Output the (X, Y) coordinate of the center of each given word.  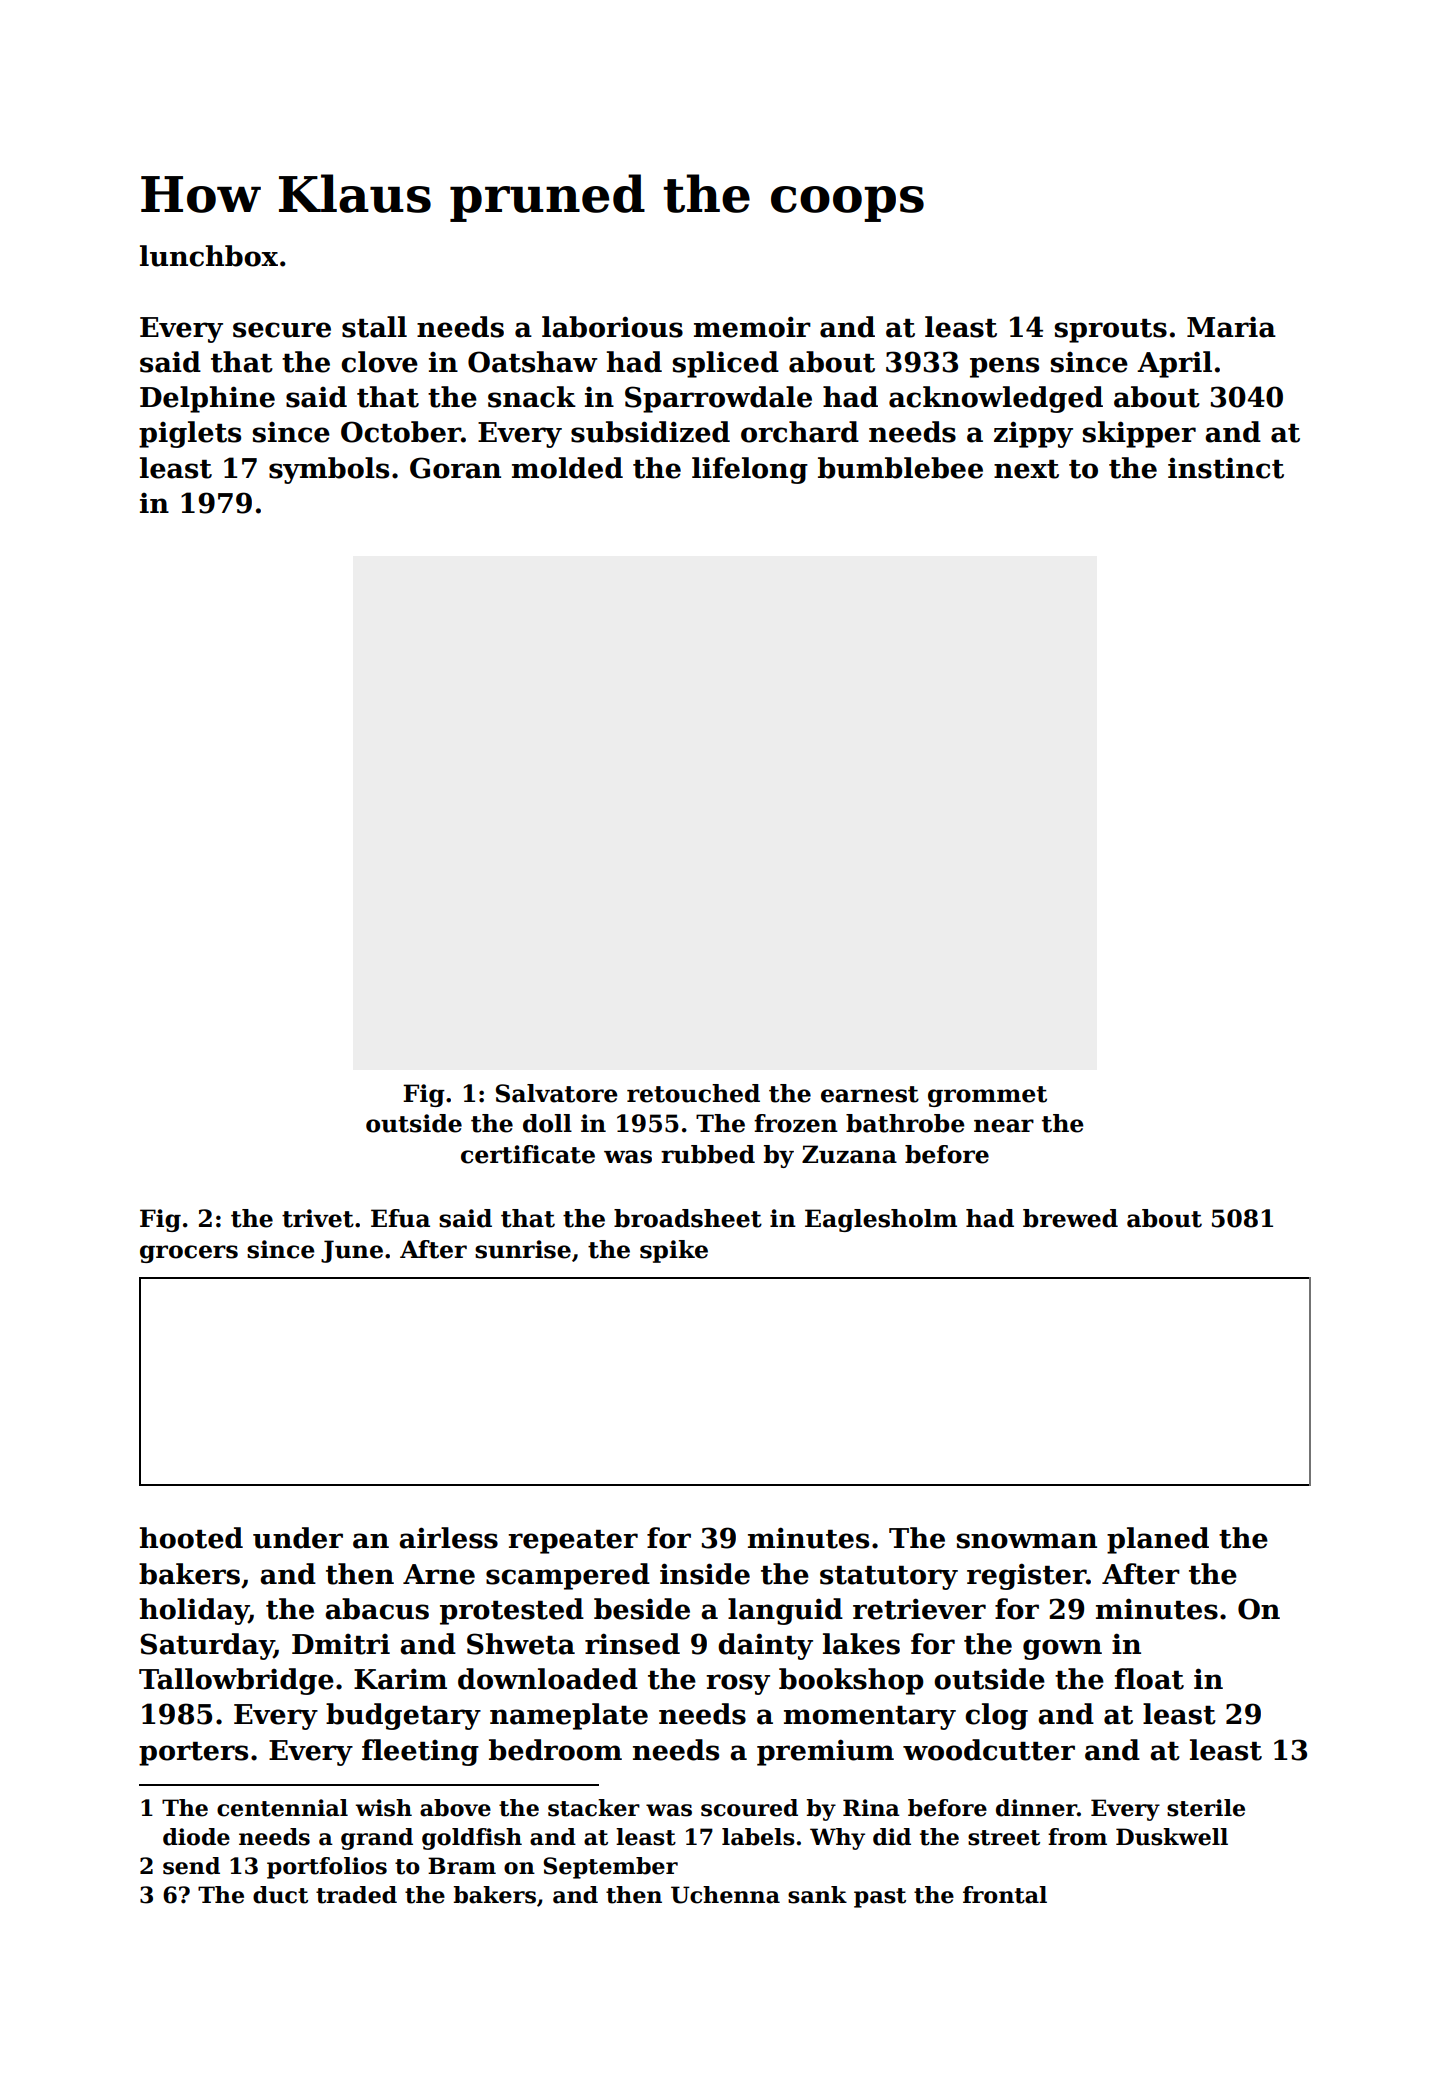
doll (547, 1123)
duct (280, 1895)
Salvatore (557, 1093)
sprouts (1111, 331)
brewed (1070, 1218)
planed (1158, 1540)
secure (282, 330)
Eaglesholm (881, 1220)
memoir (752, 327)
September (610, 1868)
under (298, 1538)
